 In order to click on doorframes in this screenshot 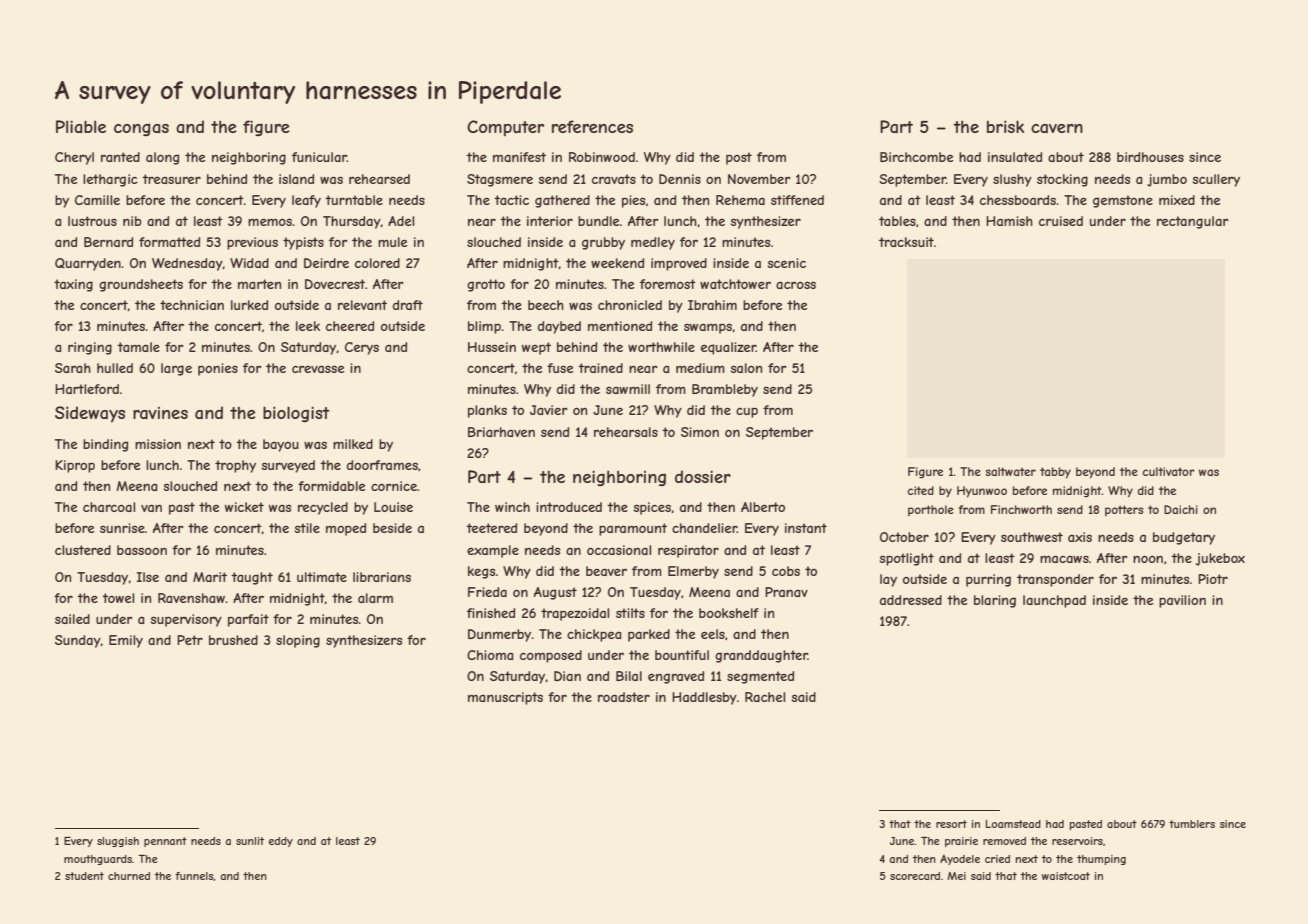, I will do `click(382, 465)`.
